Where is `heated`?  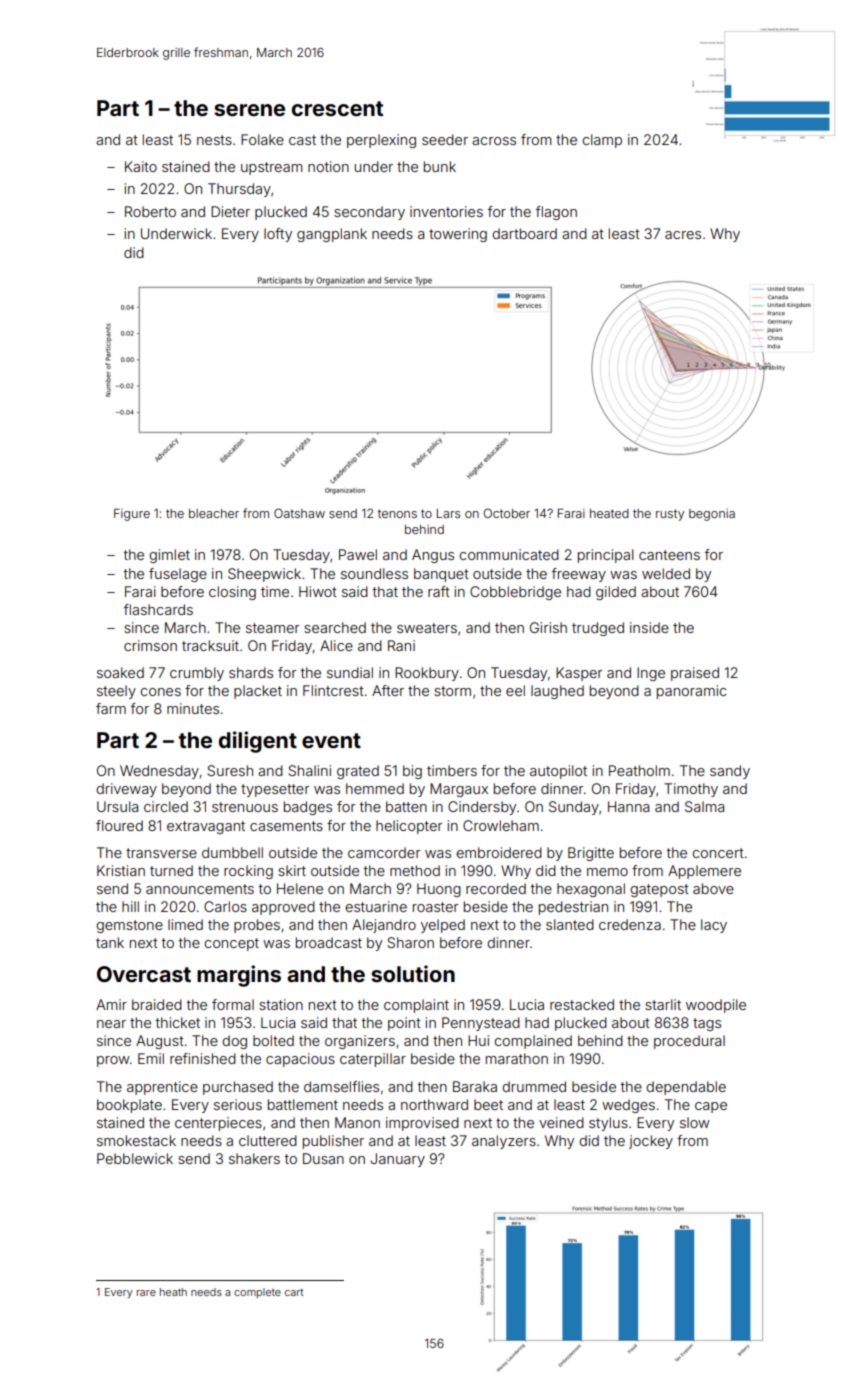 heated is located at coordinates (609, 513).
